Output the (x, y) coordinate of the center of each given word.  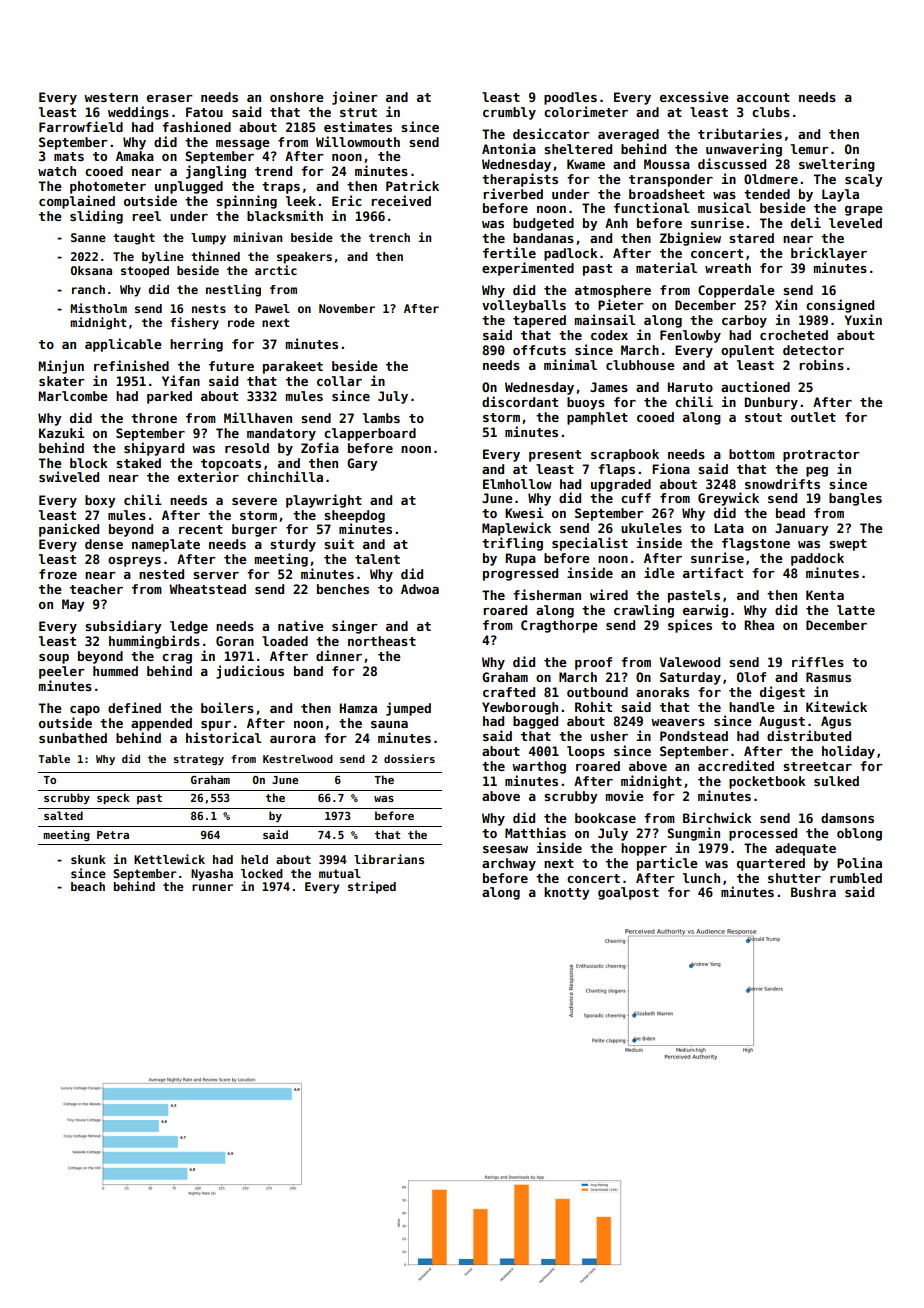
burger (254, 530)
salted (63, 815)
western (111, 97)
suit (339, 543)
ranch (88, 289)
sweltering (837, 165)
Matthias (535, 832)
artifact (713, 572)
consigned (840, 306)
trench (389, 237)
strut (358, 112)
